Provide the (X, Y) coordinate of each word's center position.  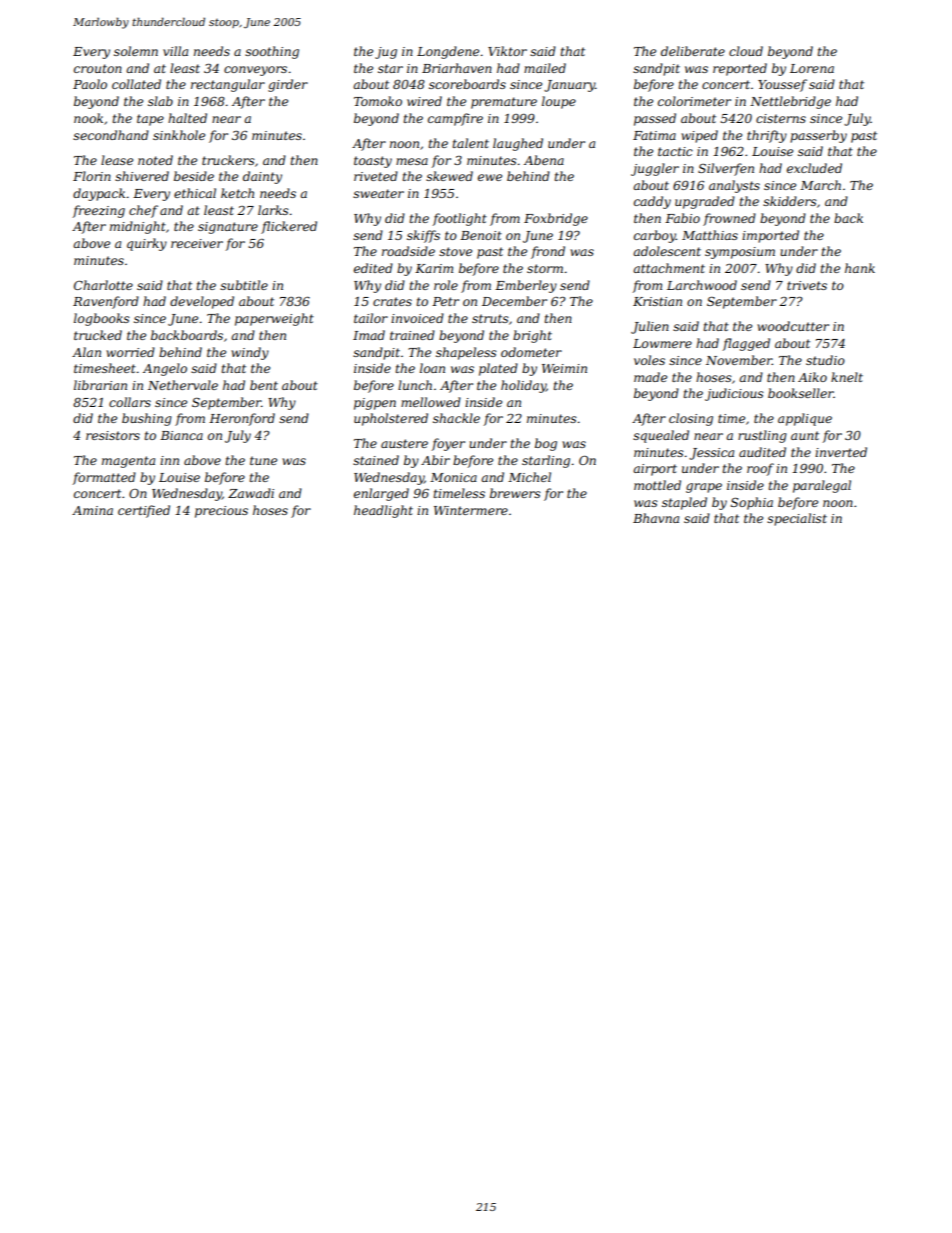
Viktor (507, 51)
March (820, 185)
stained (376, 460)
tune (263, 460)
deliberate (693, 51)
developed (202, 302)
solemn (136, 51)
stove (455, 251)
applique (805, 419)
